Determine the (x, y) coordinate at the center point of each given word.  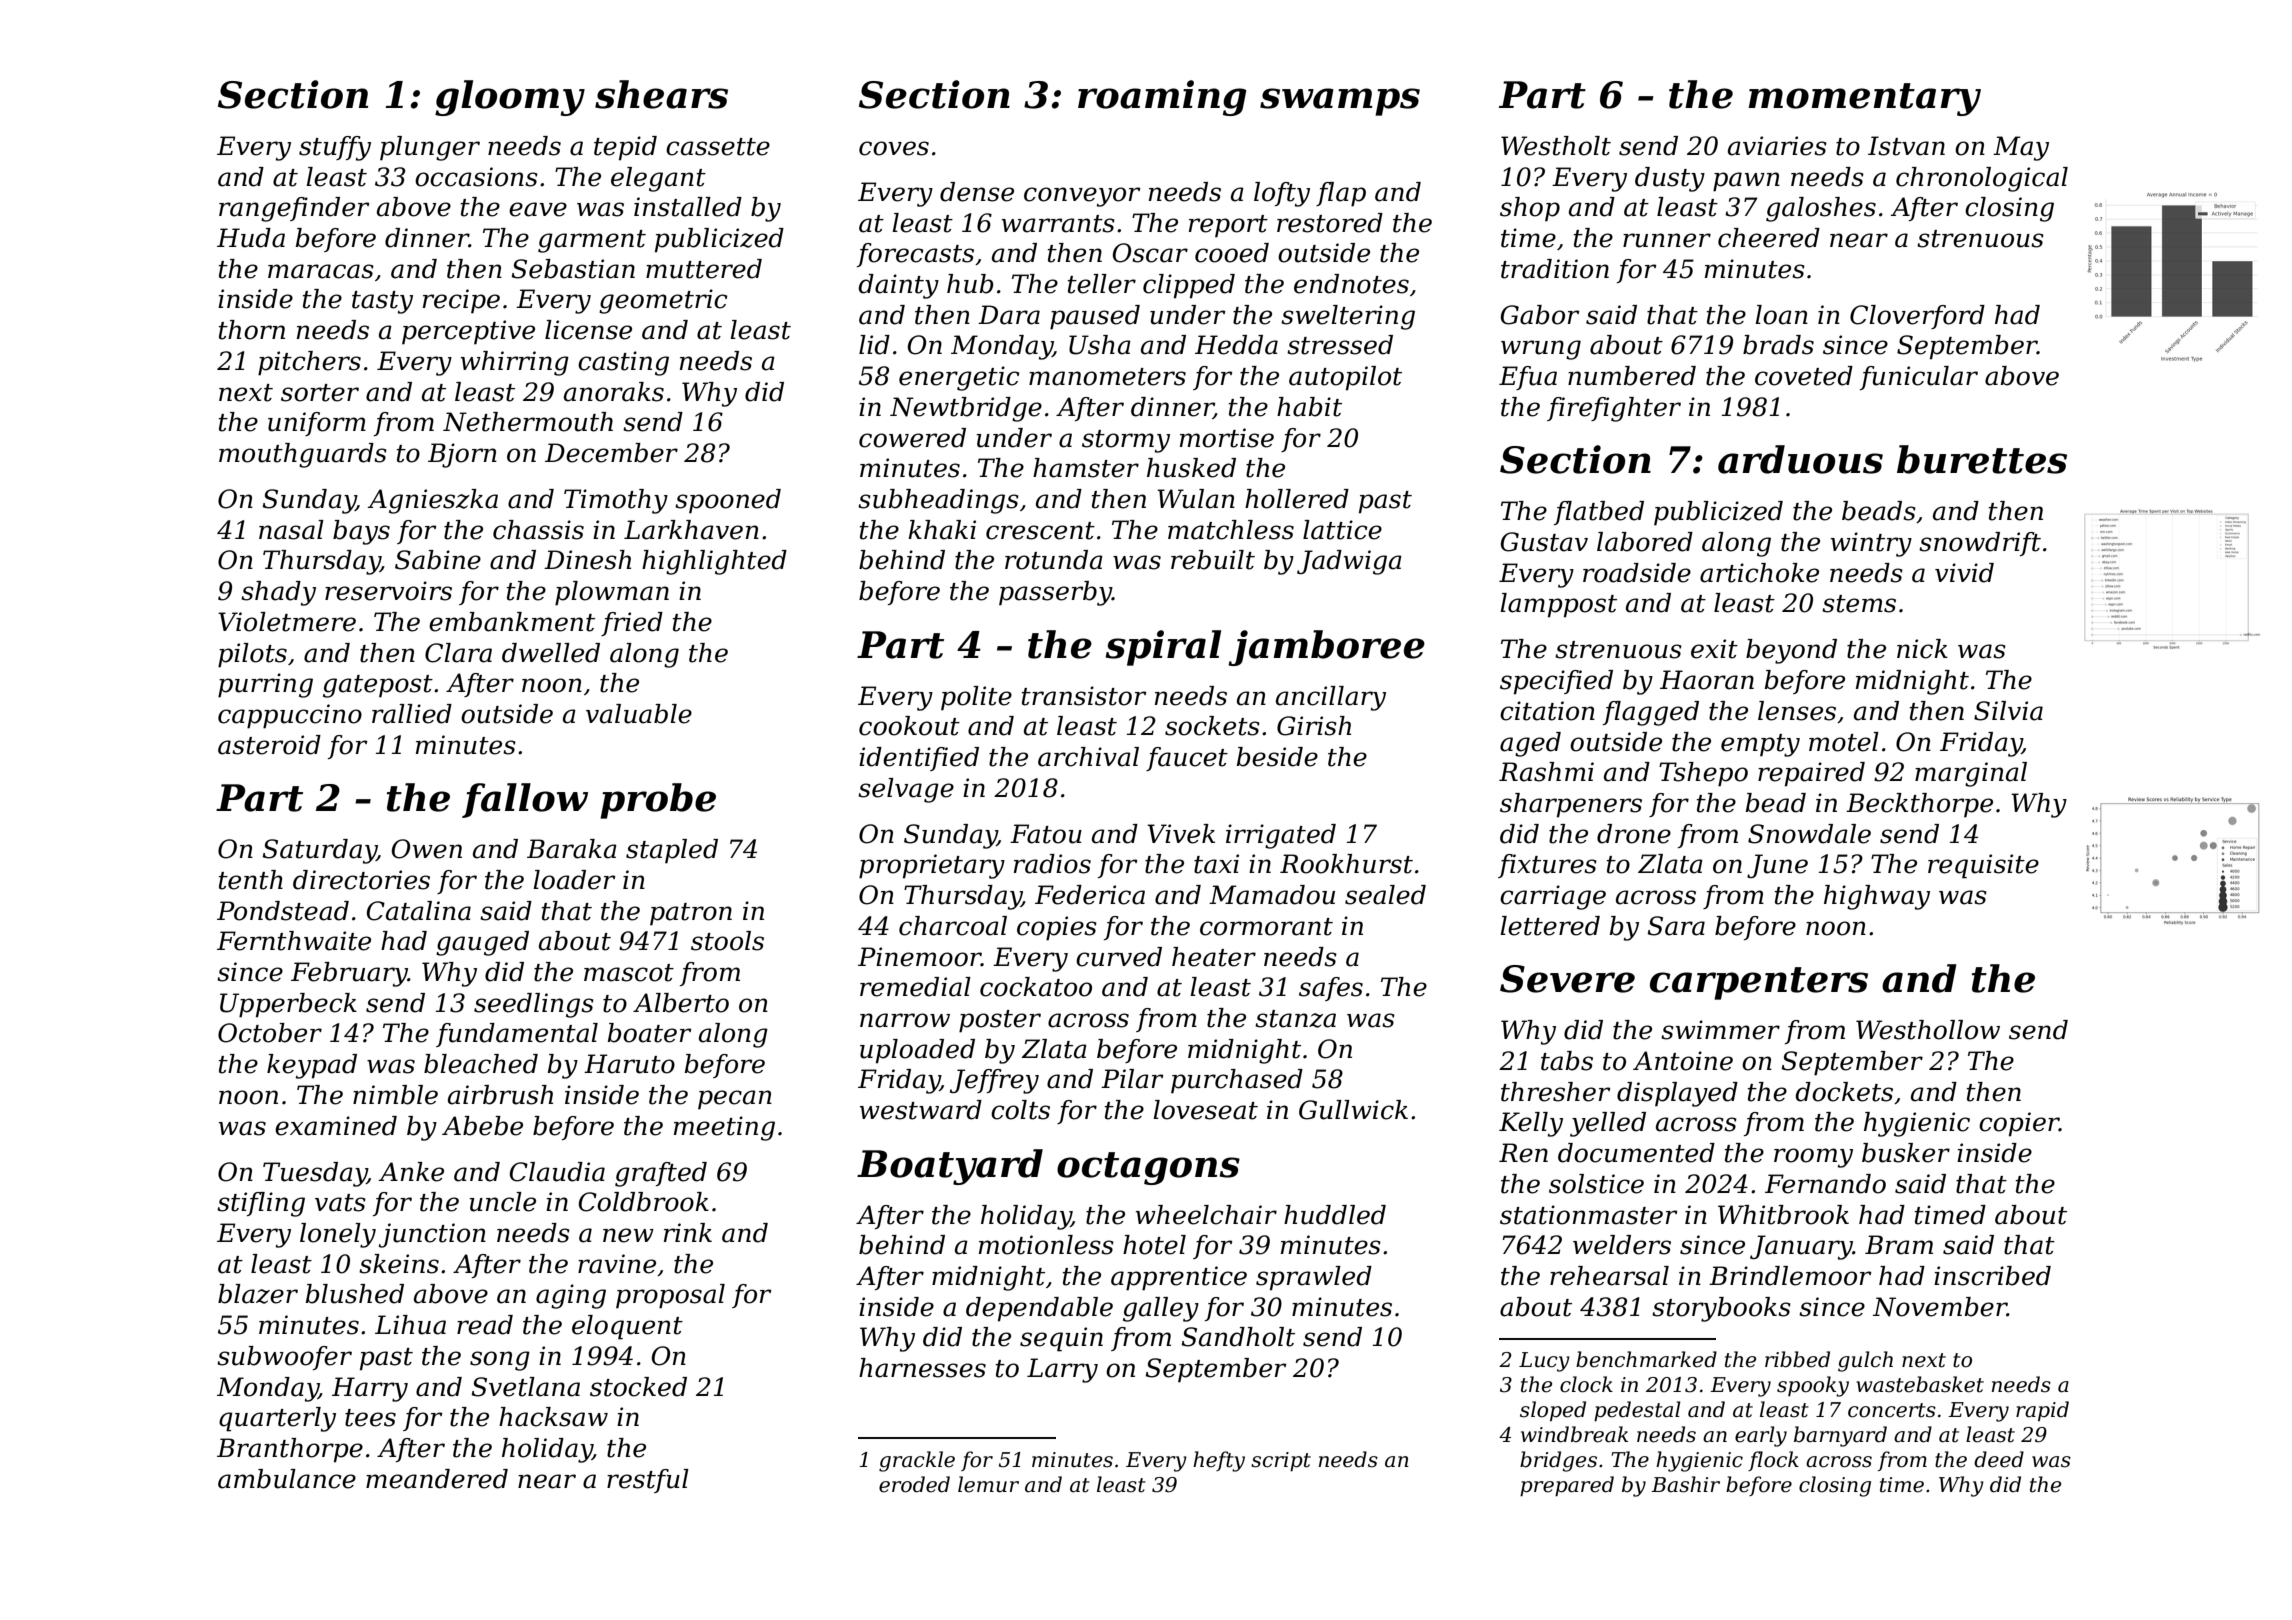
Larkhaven (691, 530)
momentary (1864, 99)
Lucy (1544, 1362)
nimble (395, 1095)
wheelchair (1206, 1215)
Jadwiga (1349, 562)
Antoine (1683, 1061)
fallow (525, 800)
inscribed (1992, 1276)
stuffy (335, 148)
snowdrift (1980, 544)
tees (370, 1418)
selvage (906, 790)
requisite (1983, 866)
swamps (1340, 102)
